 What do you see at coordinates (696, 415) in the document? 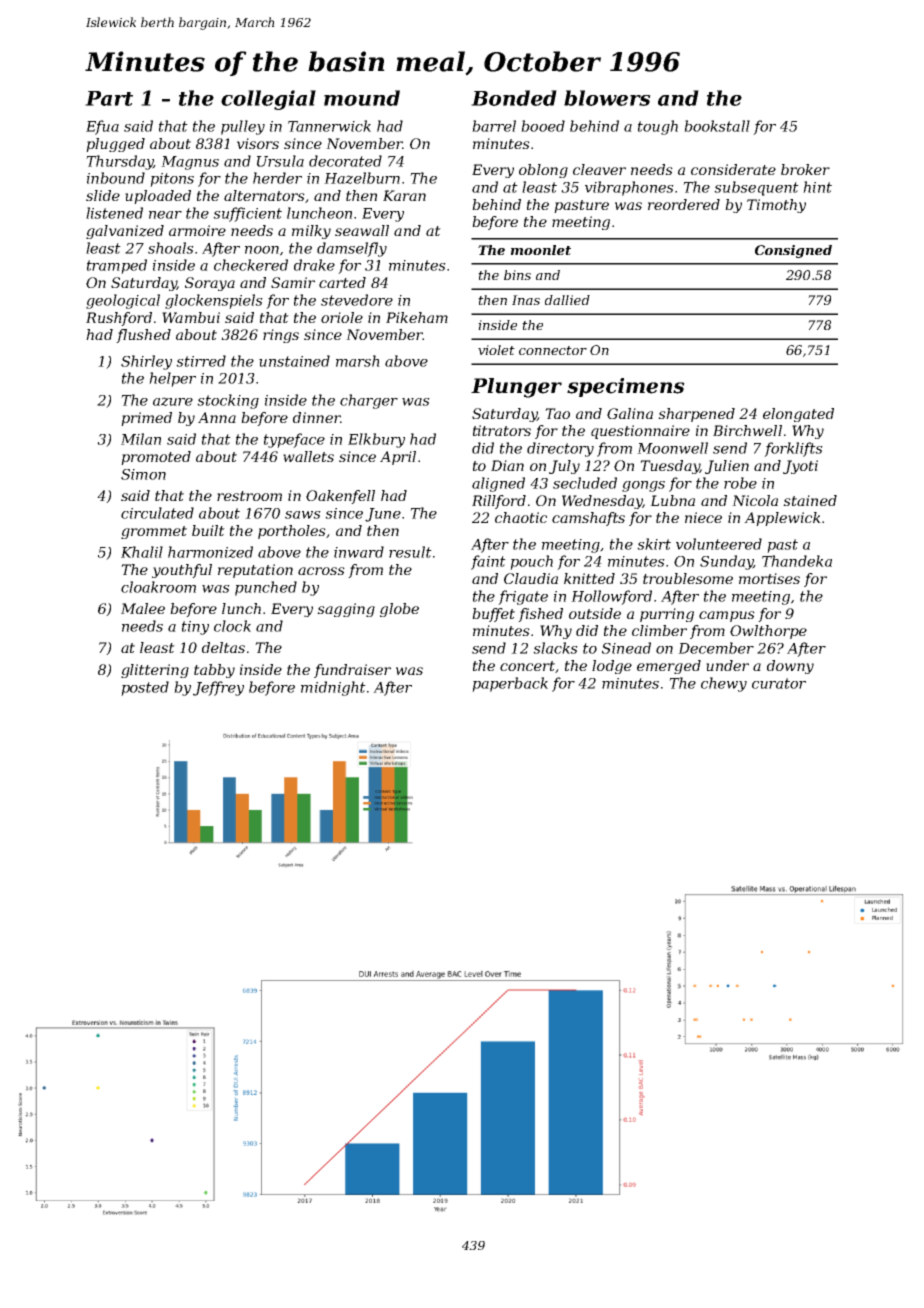
I see `sharpened` at bounding box center [696, 415].
